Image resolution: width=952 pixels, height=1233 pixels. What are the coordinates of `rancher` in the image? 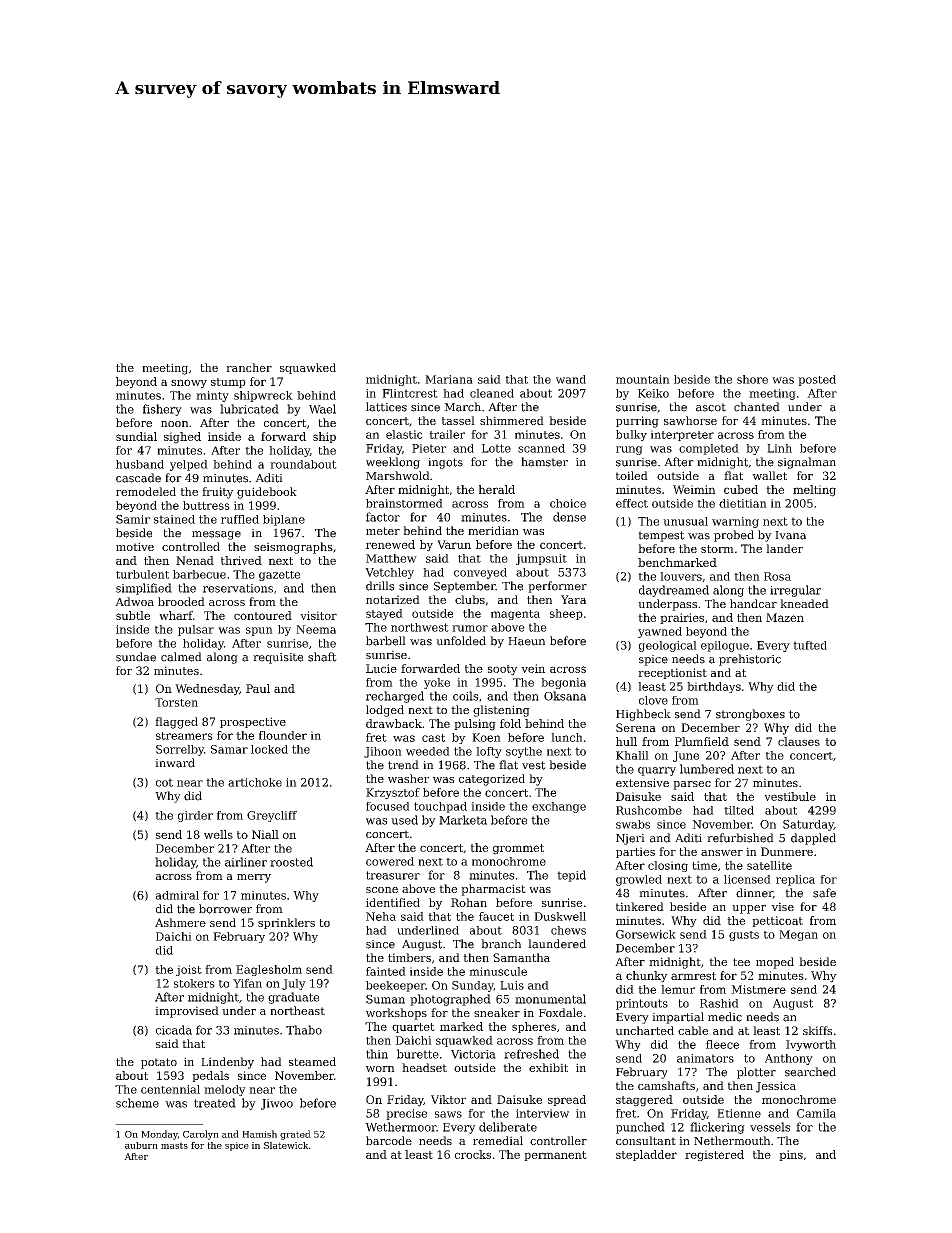 It's located at (249, 367).
